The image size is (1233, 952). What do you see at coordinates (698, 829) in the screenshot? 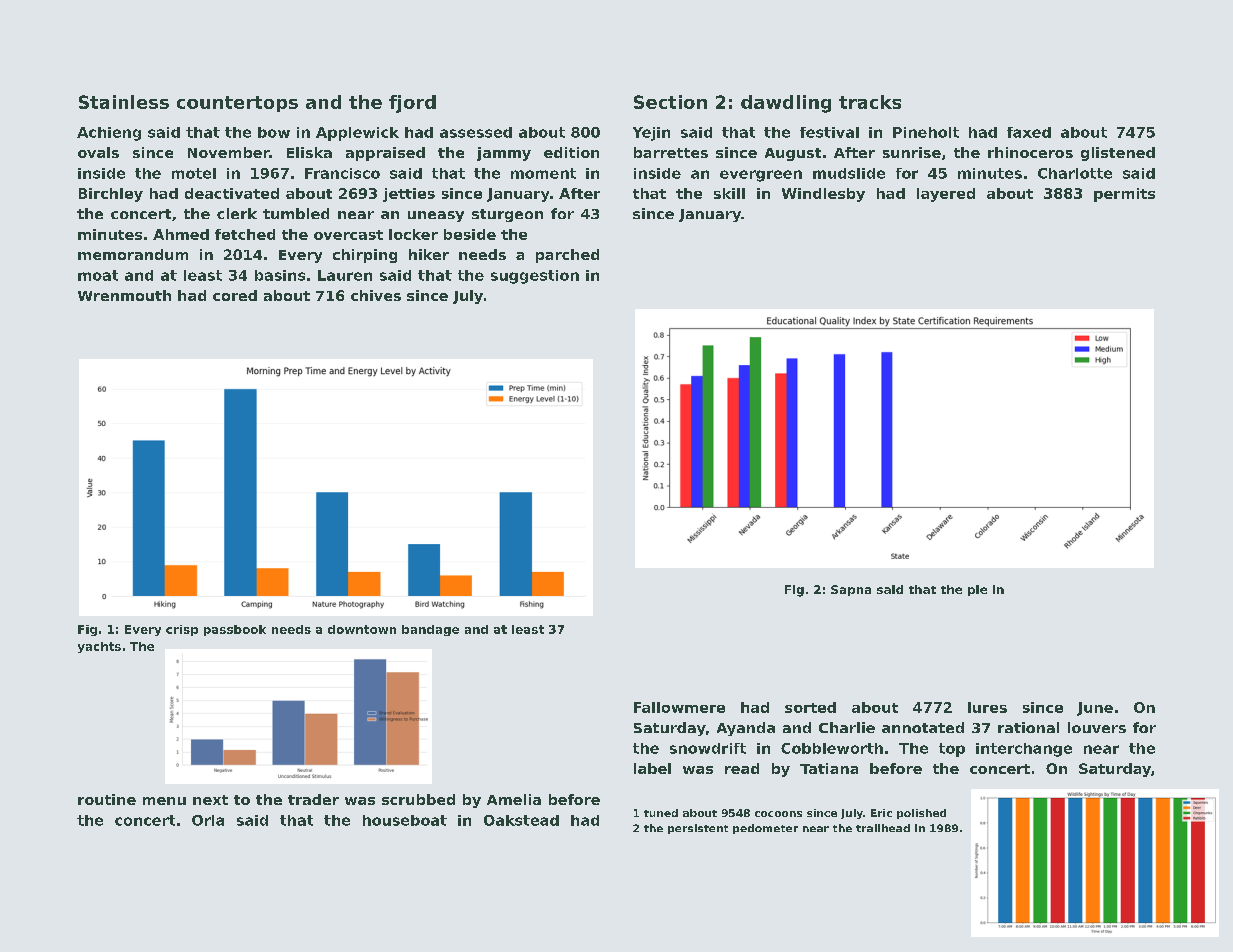
I see `persistent` at bounding box center [698, 829].
